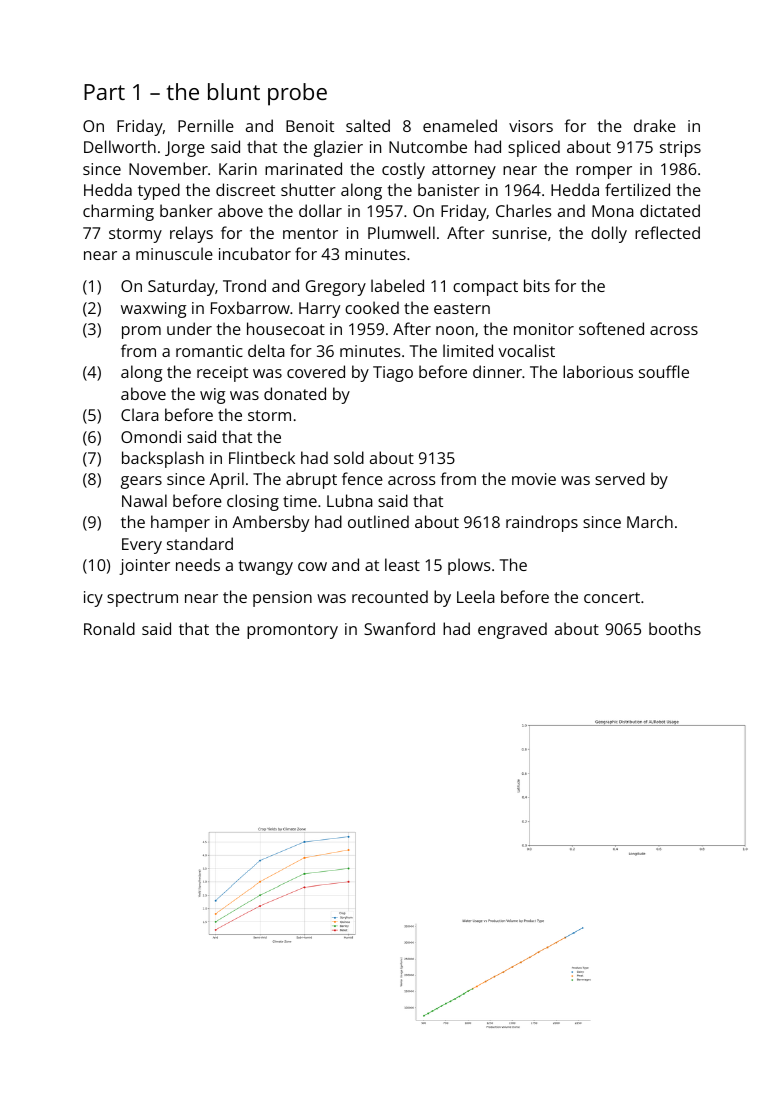  What do you see at coordinates (667, 232) in the image?
I see `reflected` at bounding box center [667, 232].
